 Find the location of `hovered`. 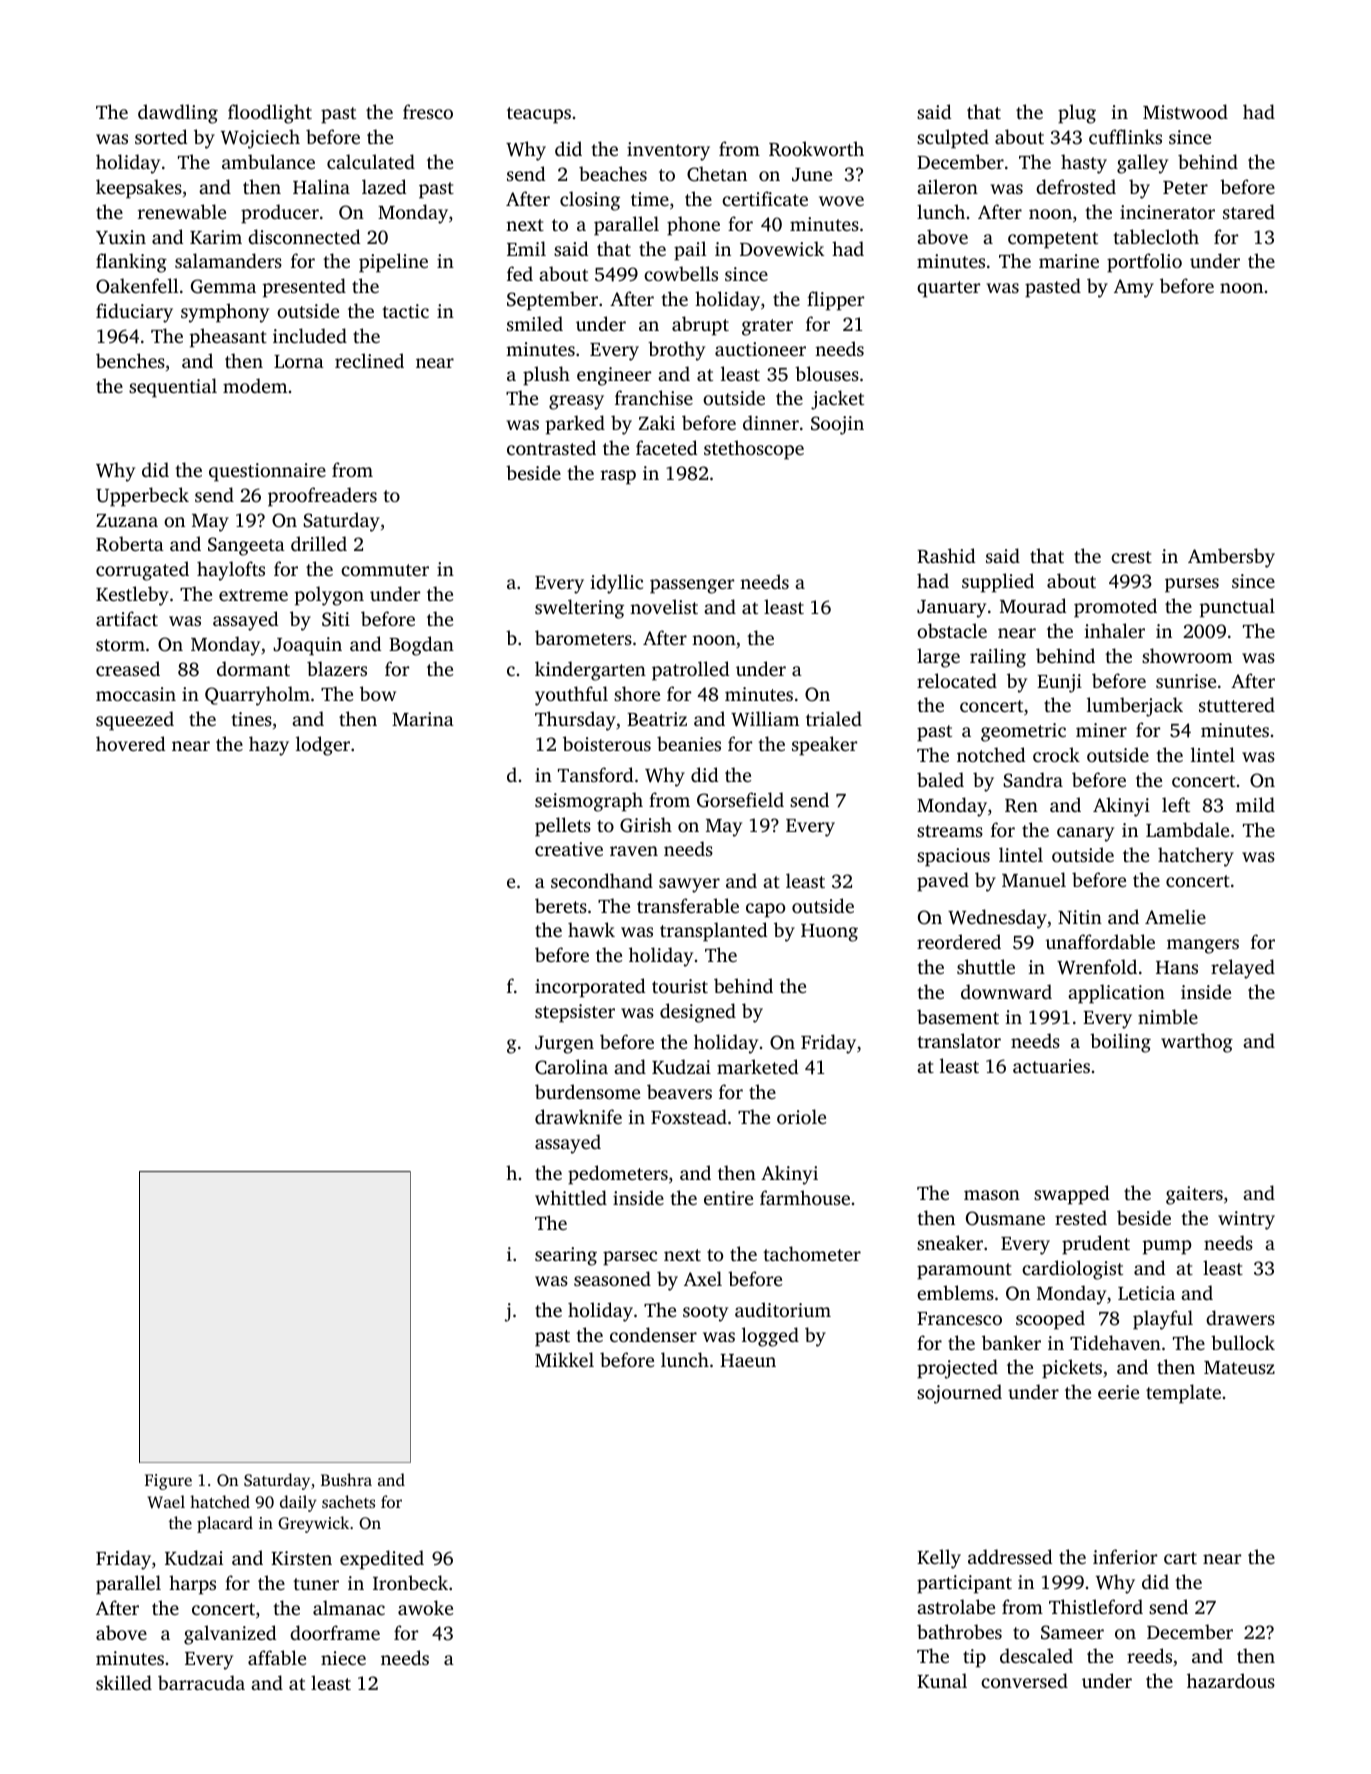

hovered is located at coordinates (130, 743).
